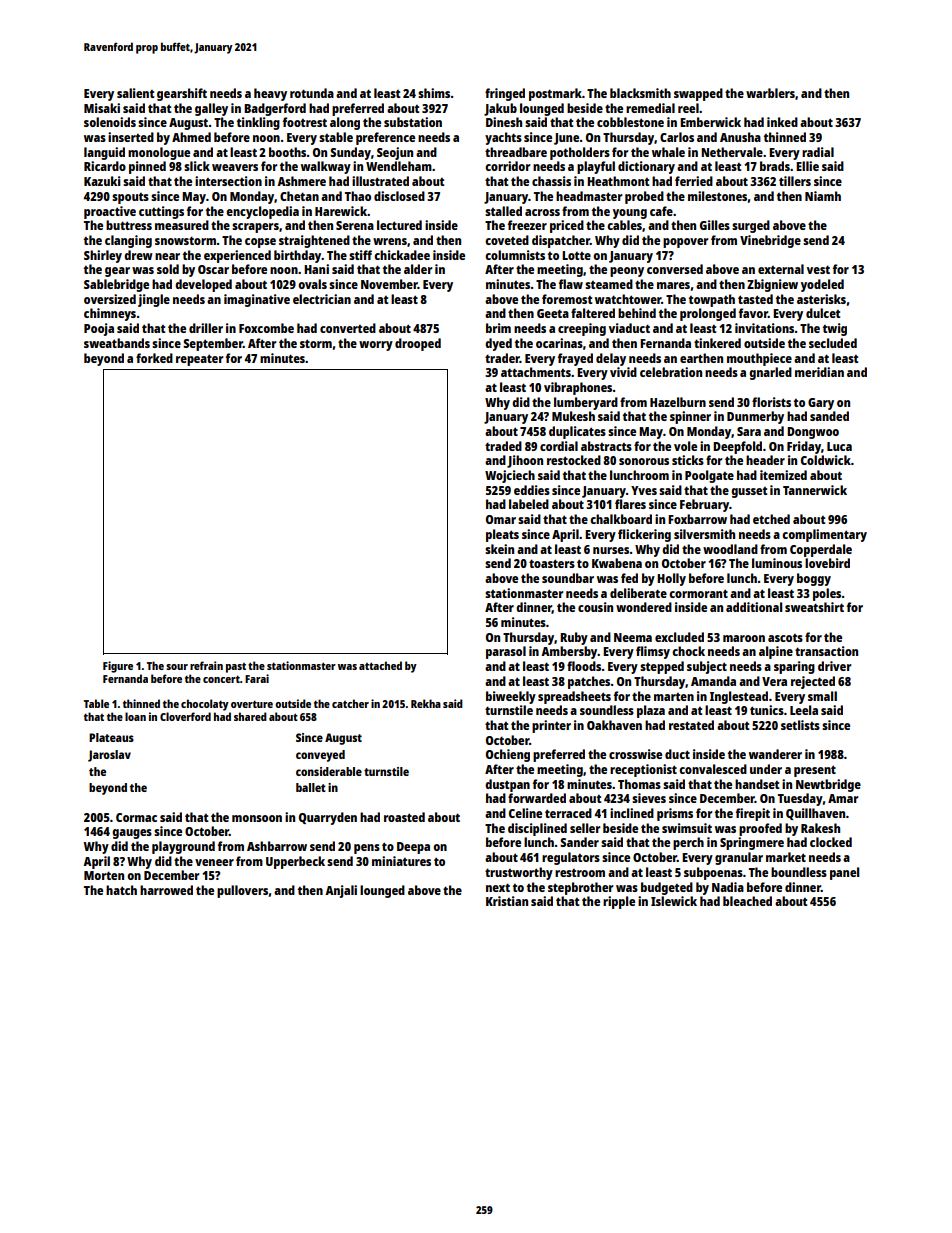  What do you see at coordinates (595, 607) in the page?
I see `cousin` at bounding box center [595, 607].
